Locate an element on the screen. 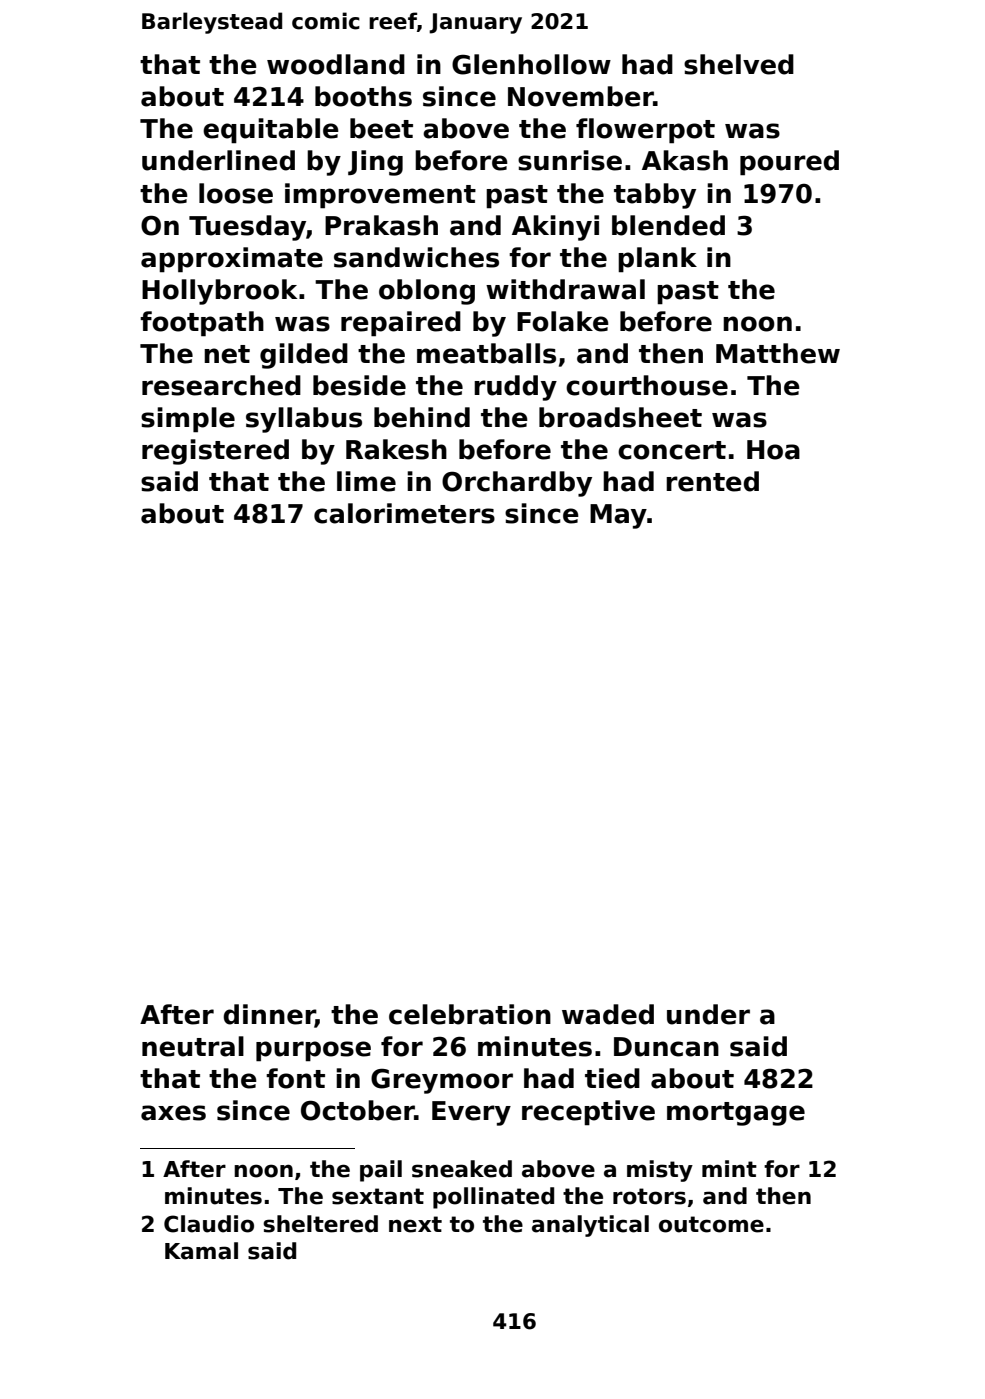 Image resolution: width=985 pixels, height=1399 pixels. mortgage is located at coordinates (736, 1114).
